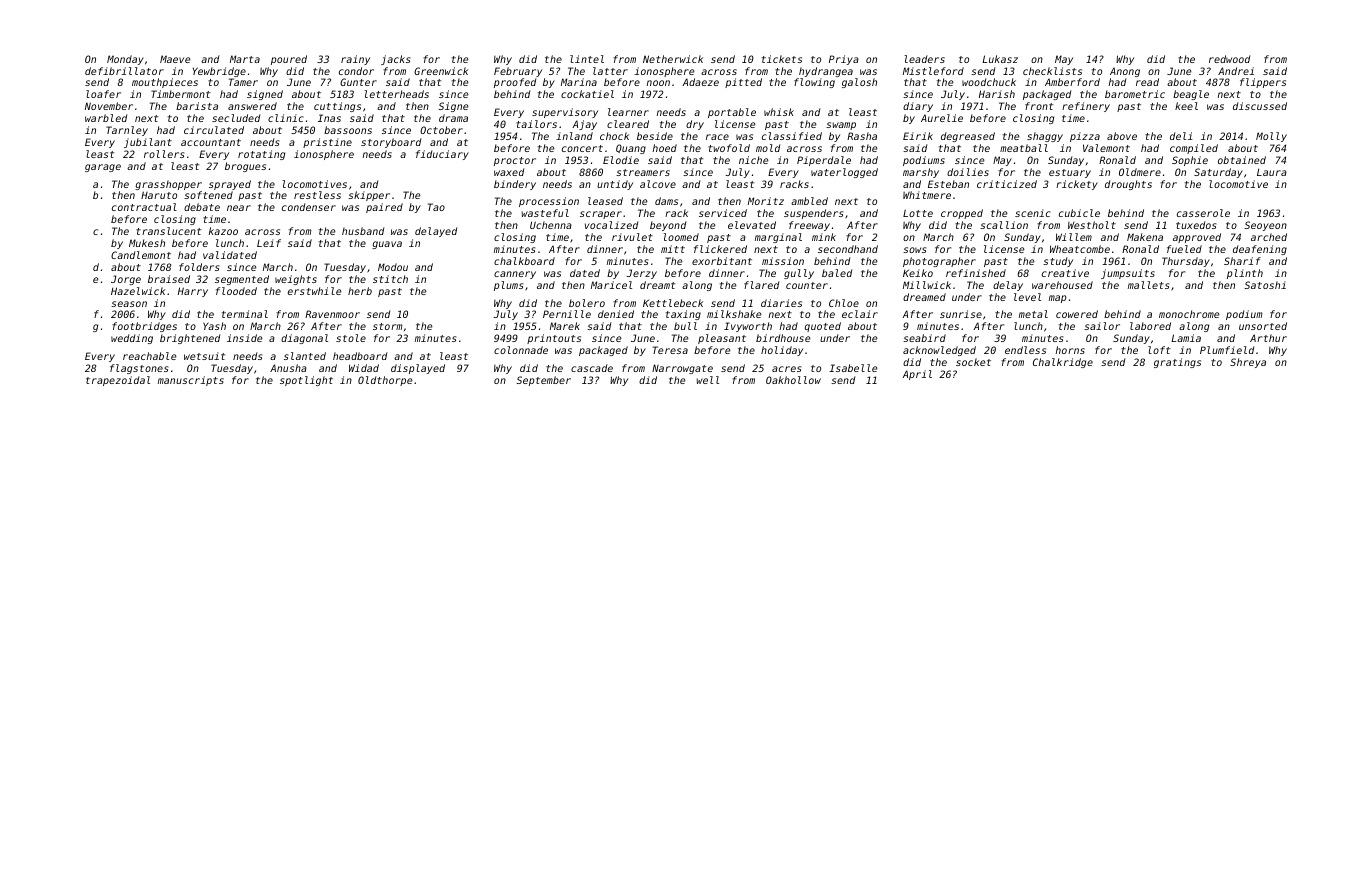  What do you see at coordinates (544, 381) in the page?
I see `September` at bounding box center [544, 381].
